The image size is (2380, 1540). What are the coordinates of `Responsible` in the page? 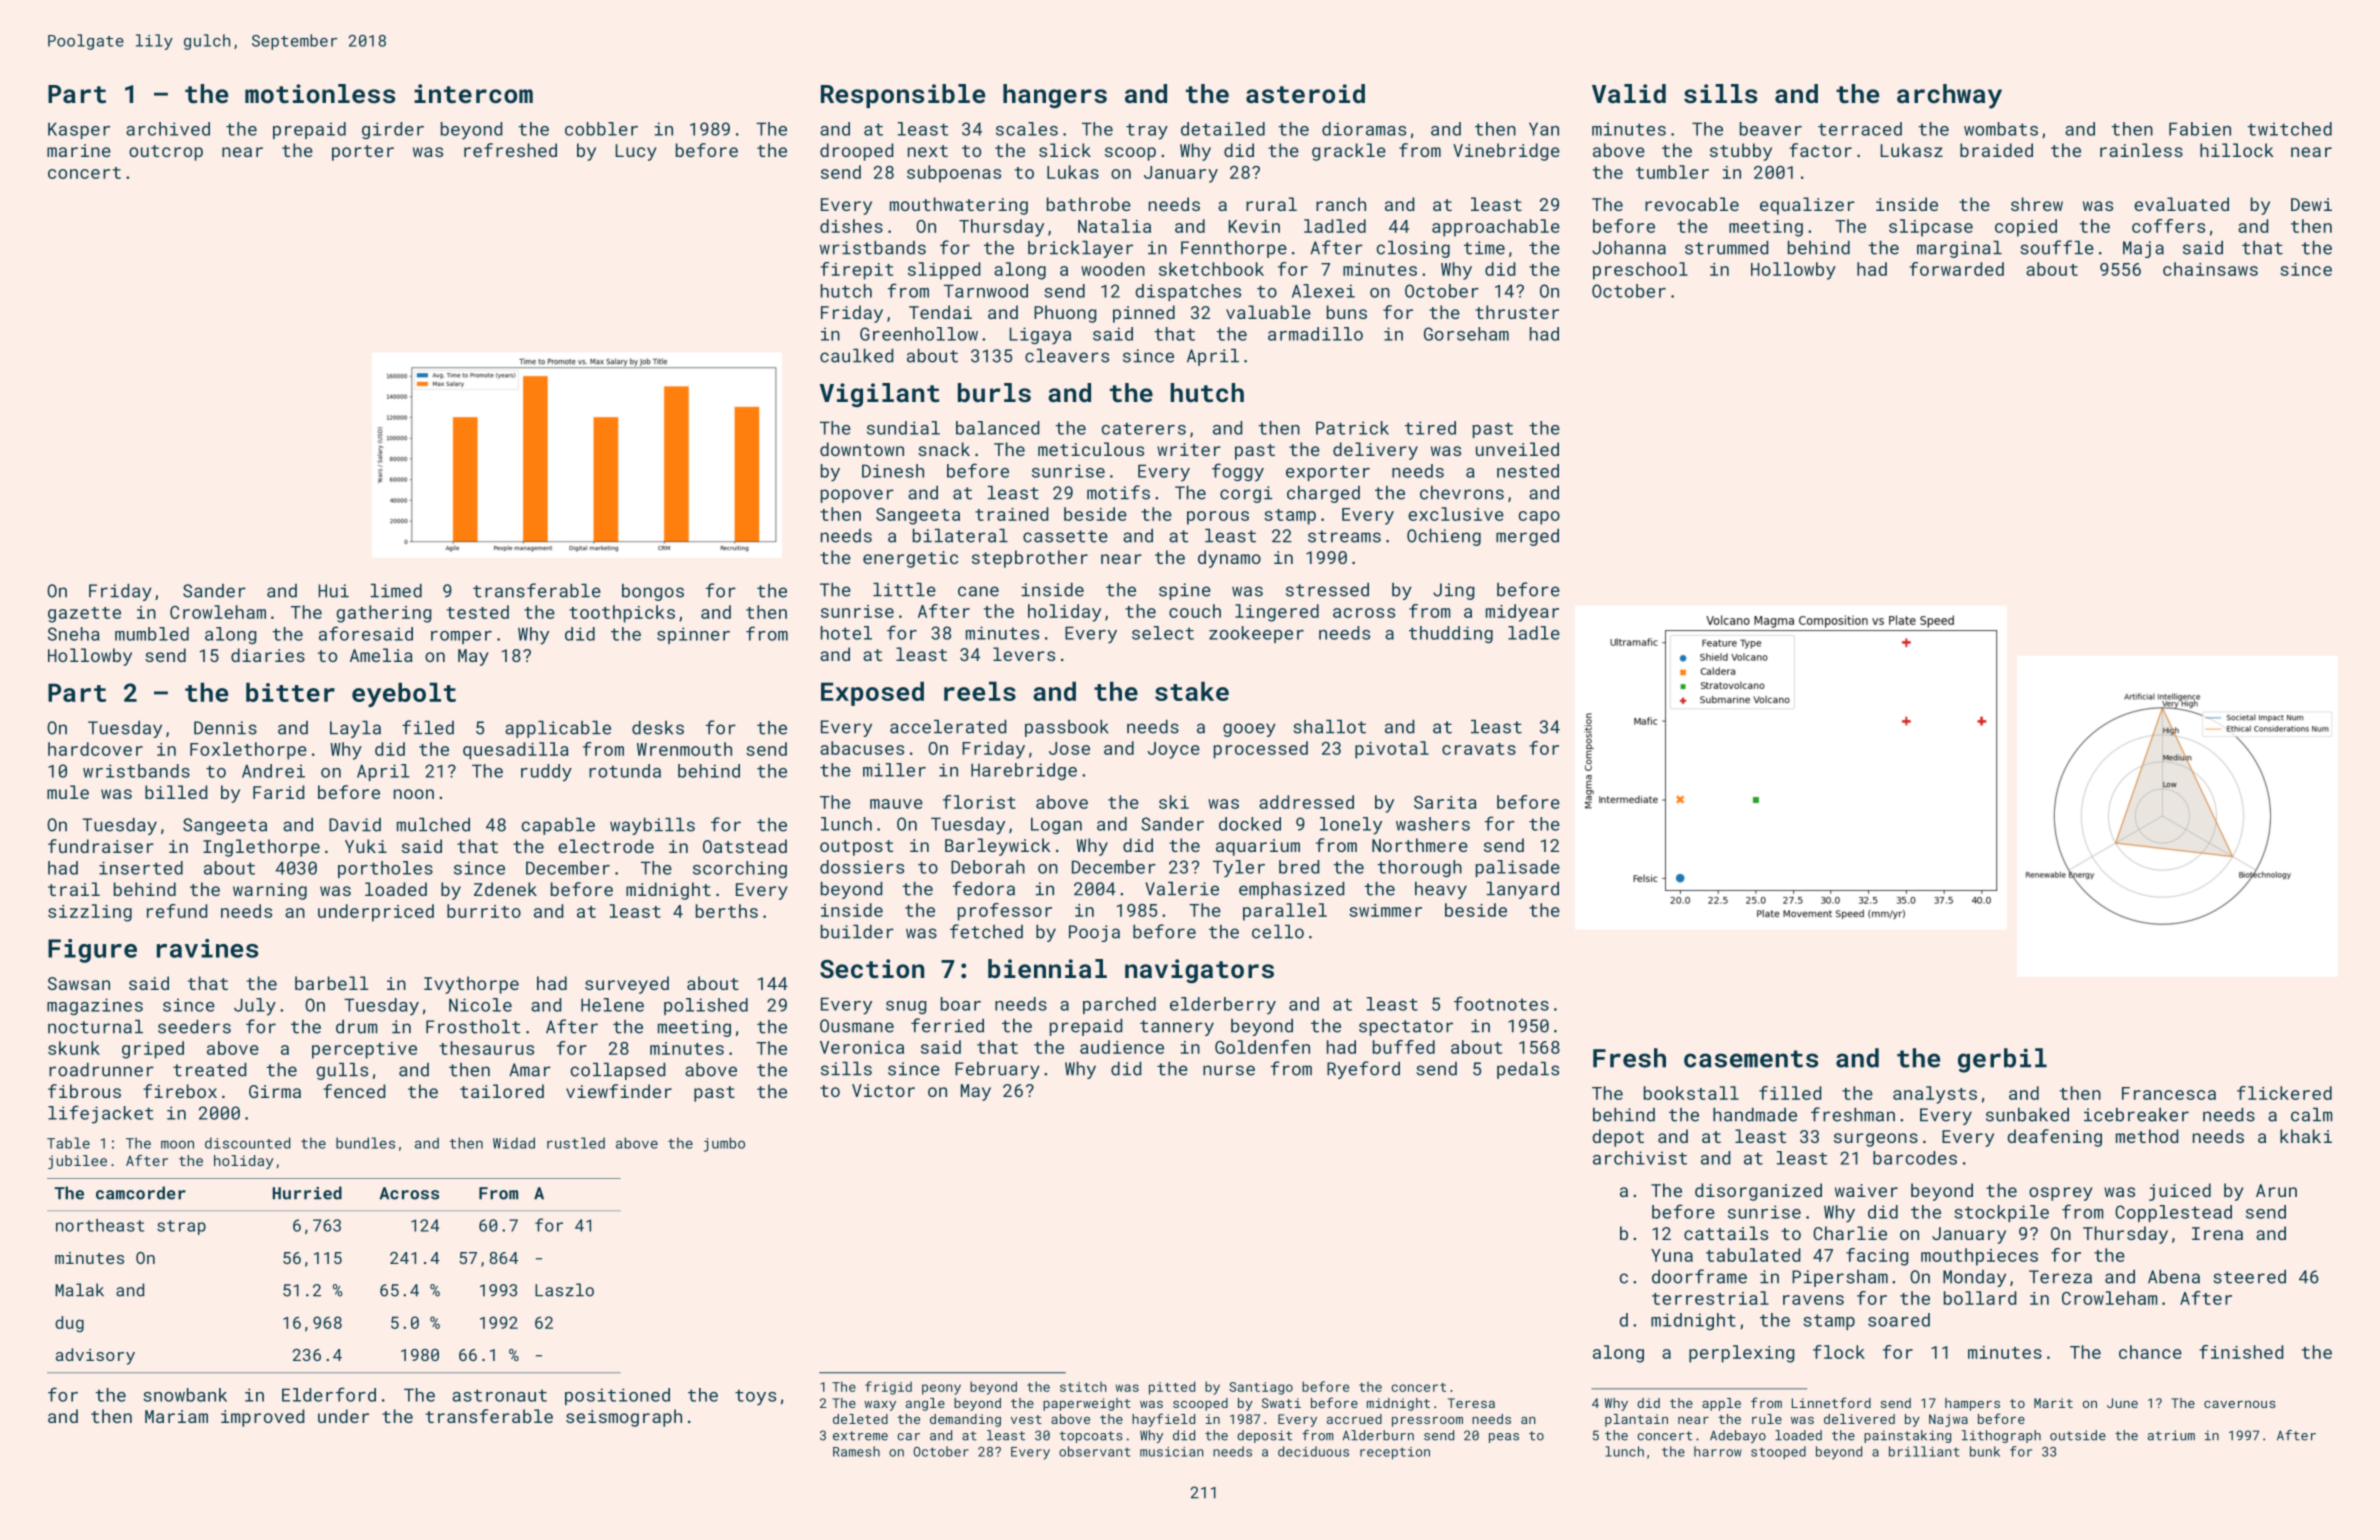 It's located at (903, 96).
